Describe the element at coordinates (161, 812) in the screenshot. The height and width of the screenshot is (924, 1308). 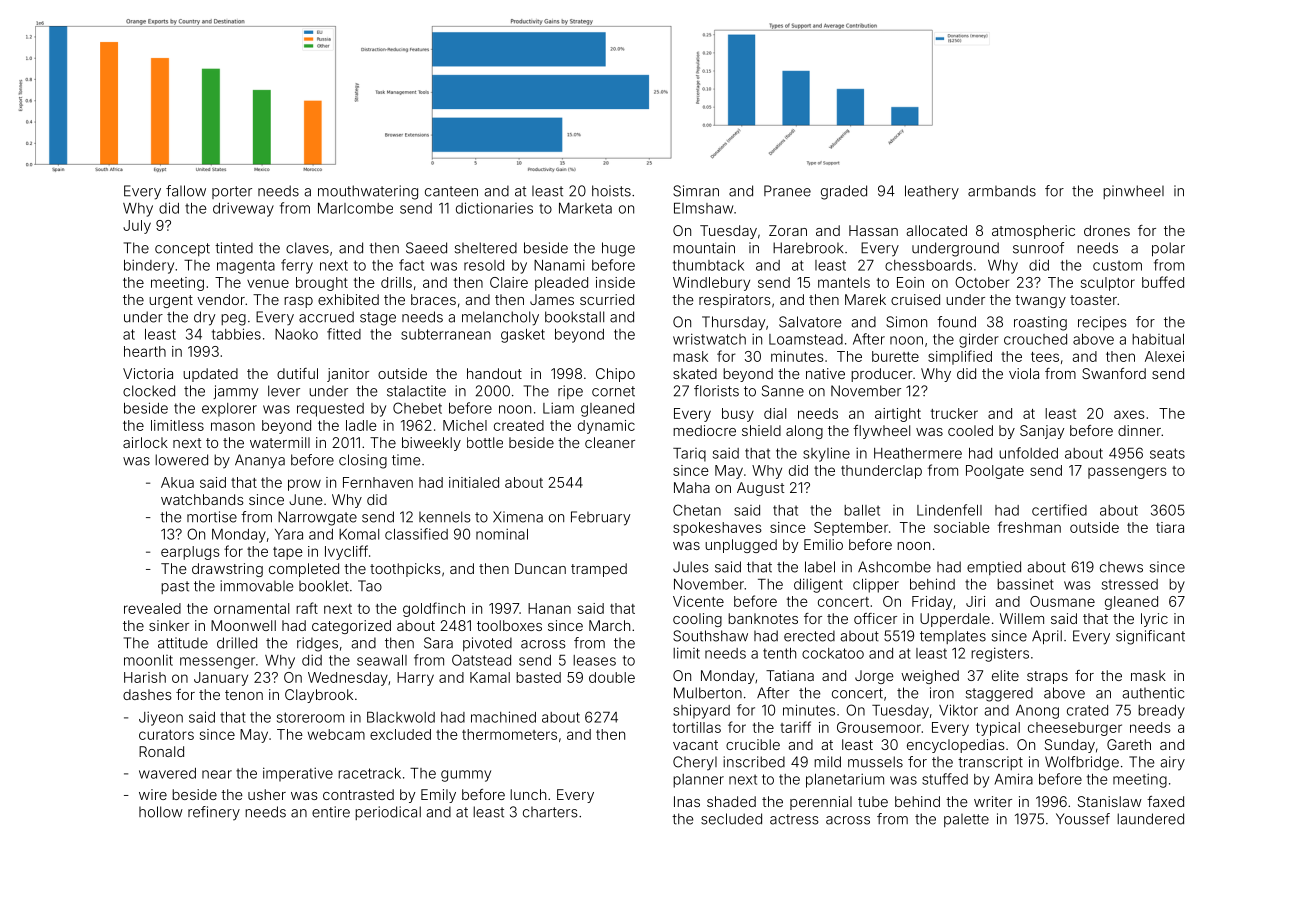
I see `hollow` at that location.
